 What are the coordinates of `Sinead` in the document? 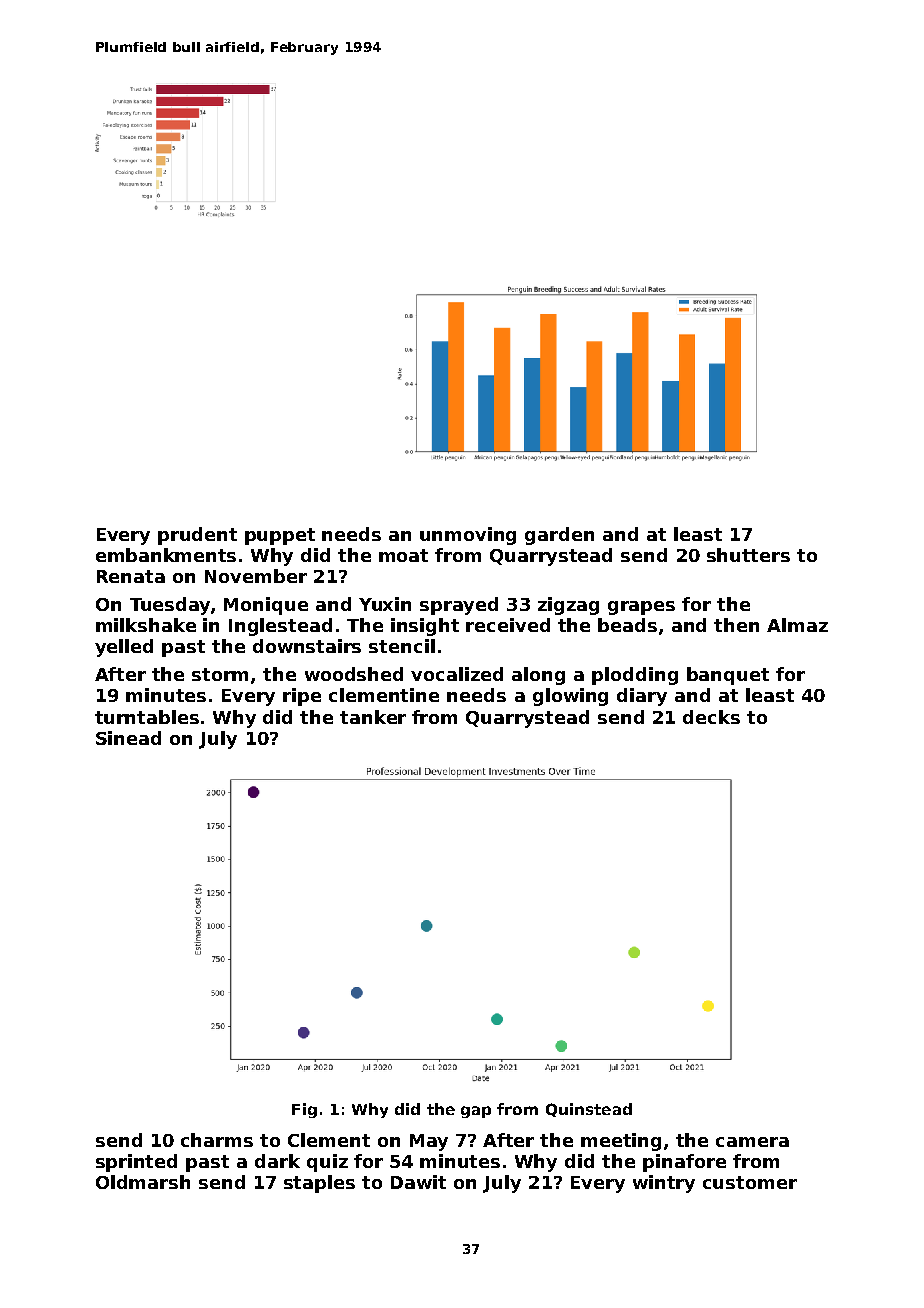 It's located at (128, 738).
